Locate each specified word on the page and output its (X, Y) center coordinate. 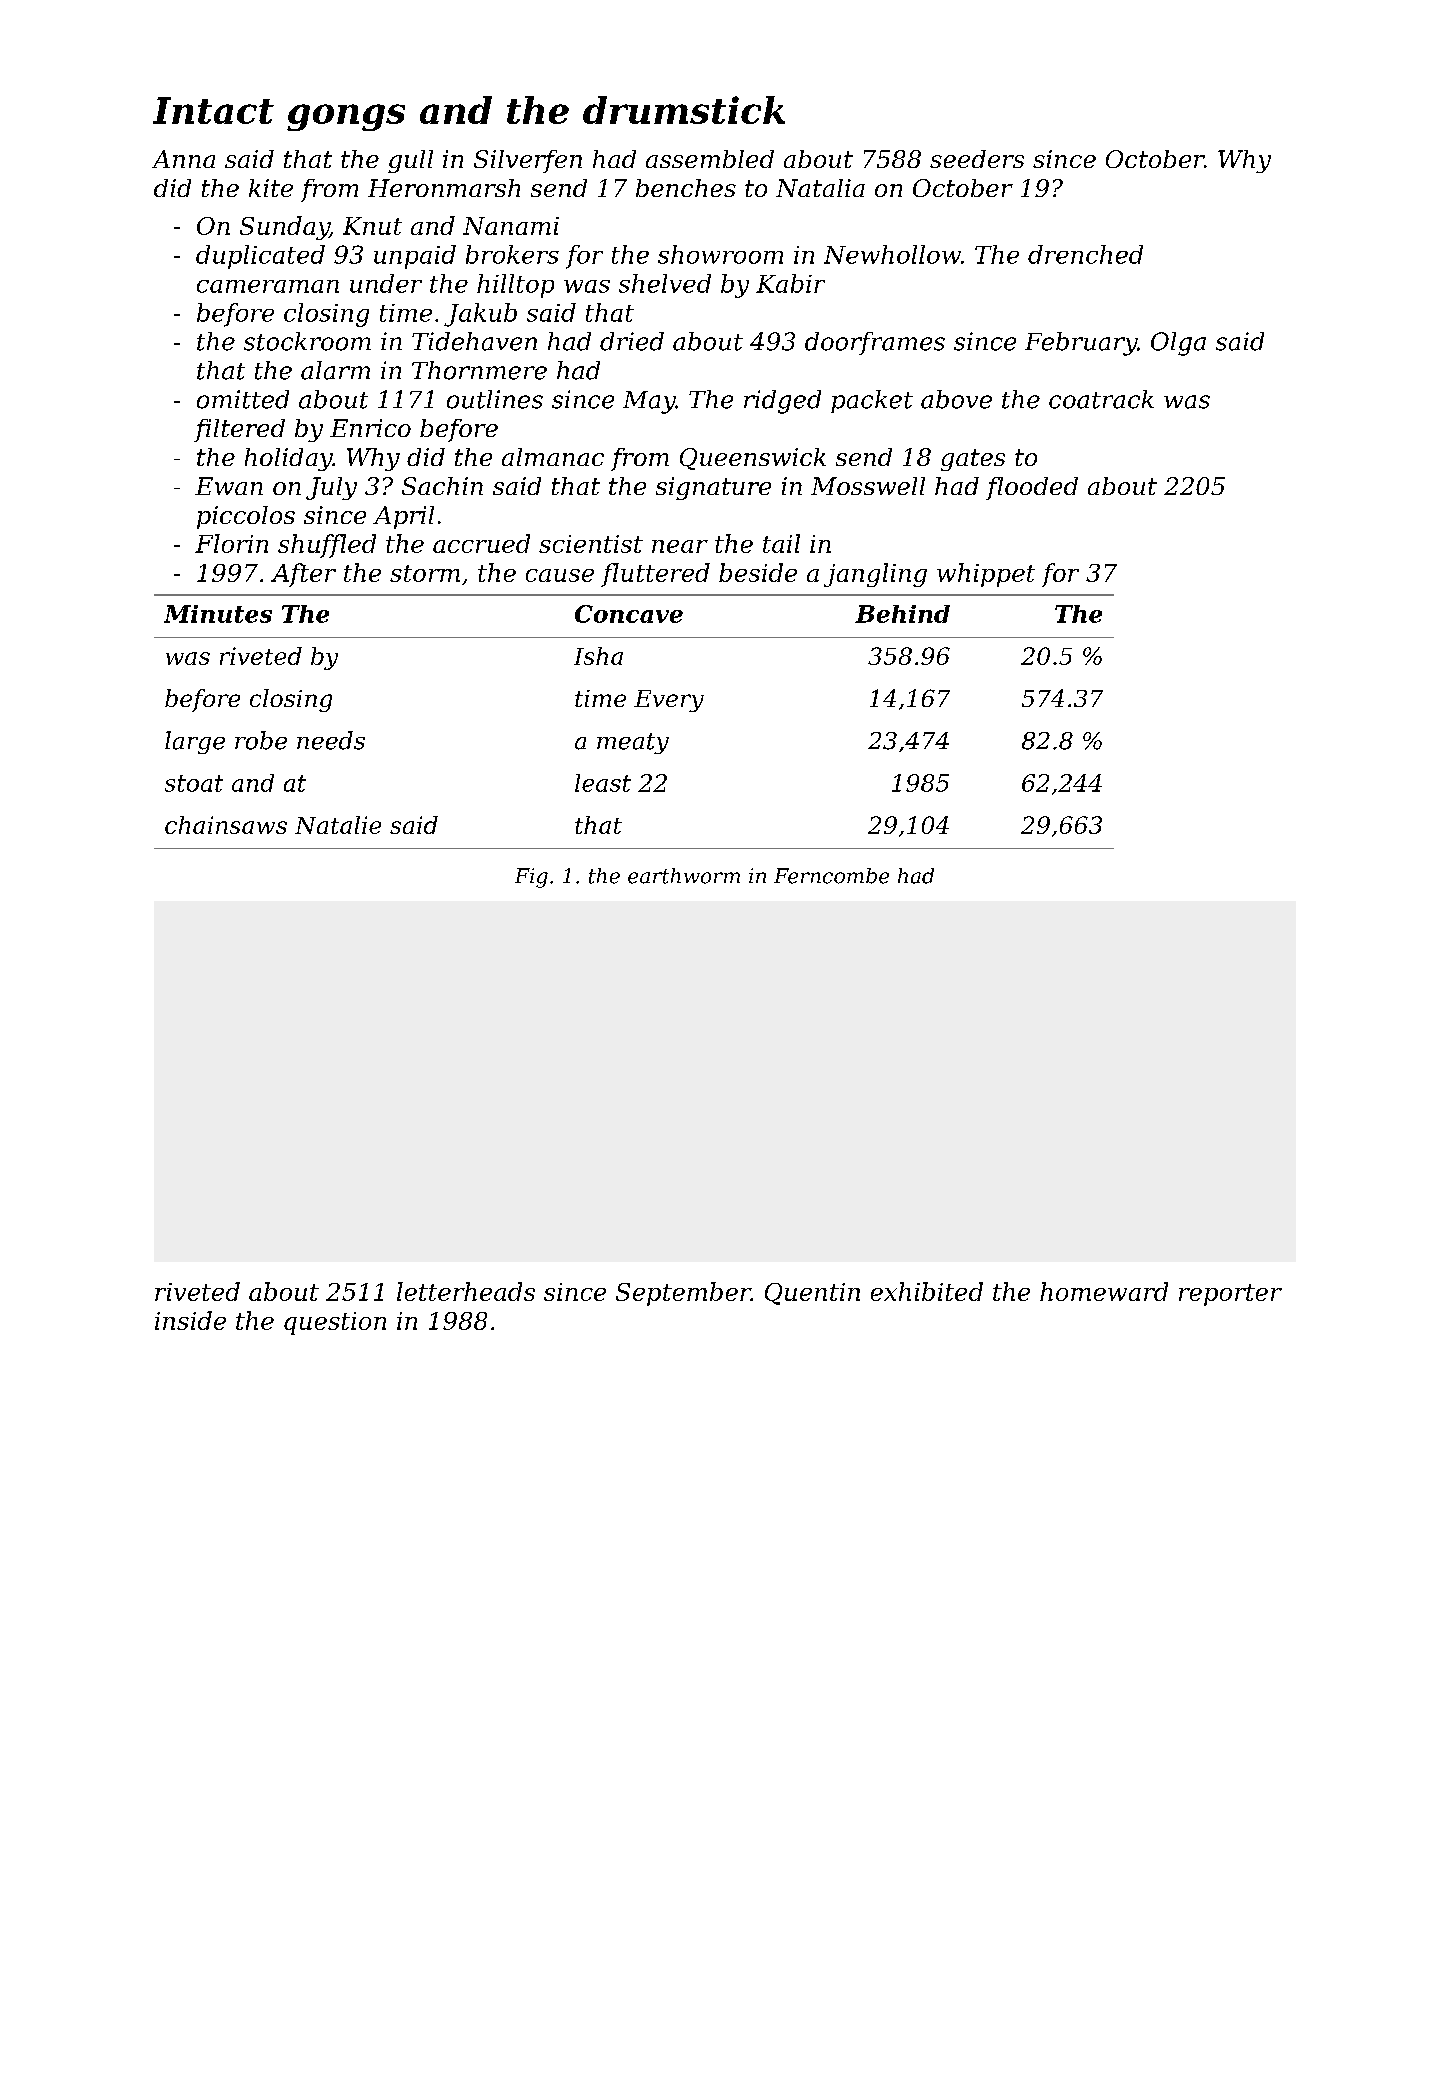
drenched (1085, 254)
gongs (346, 117)
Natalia (820, 188)
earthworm (684, 876)
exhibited (927, 1291)
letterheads (466, 1291)
